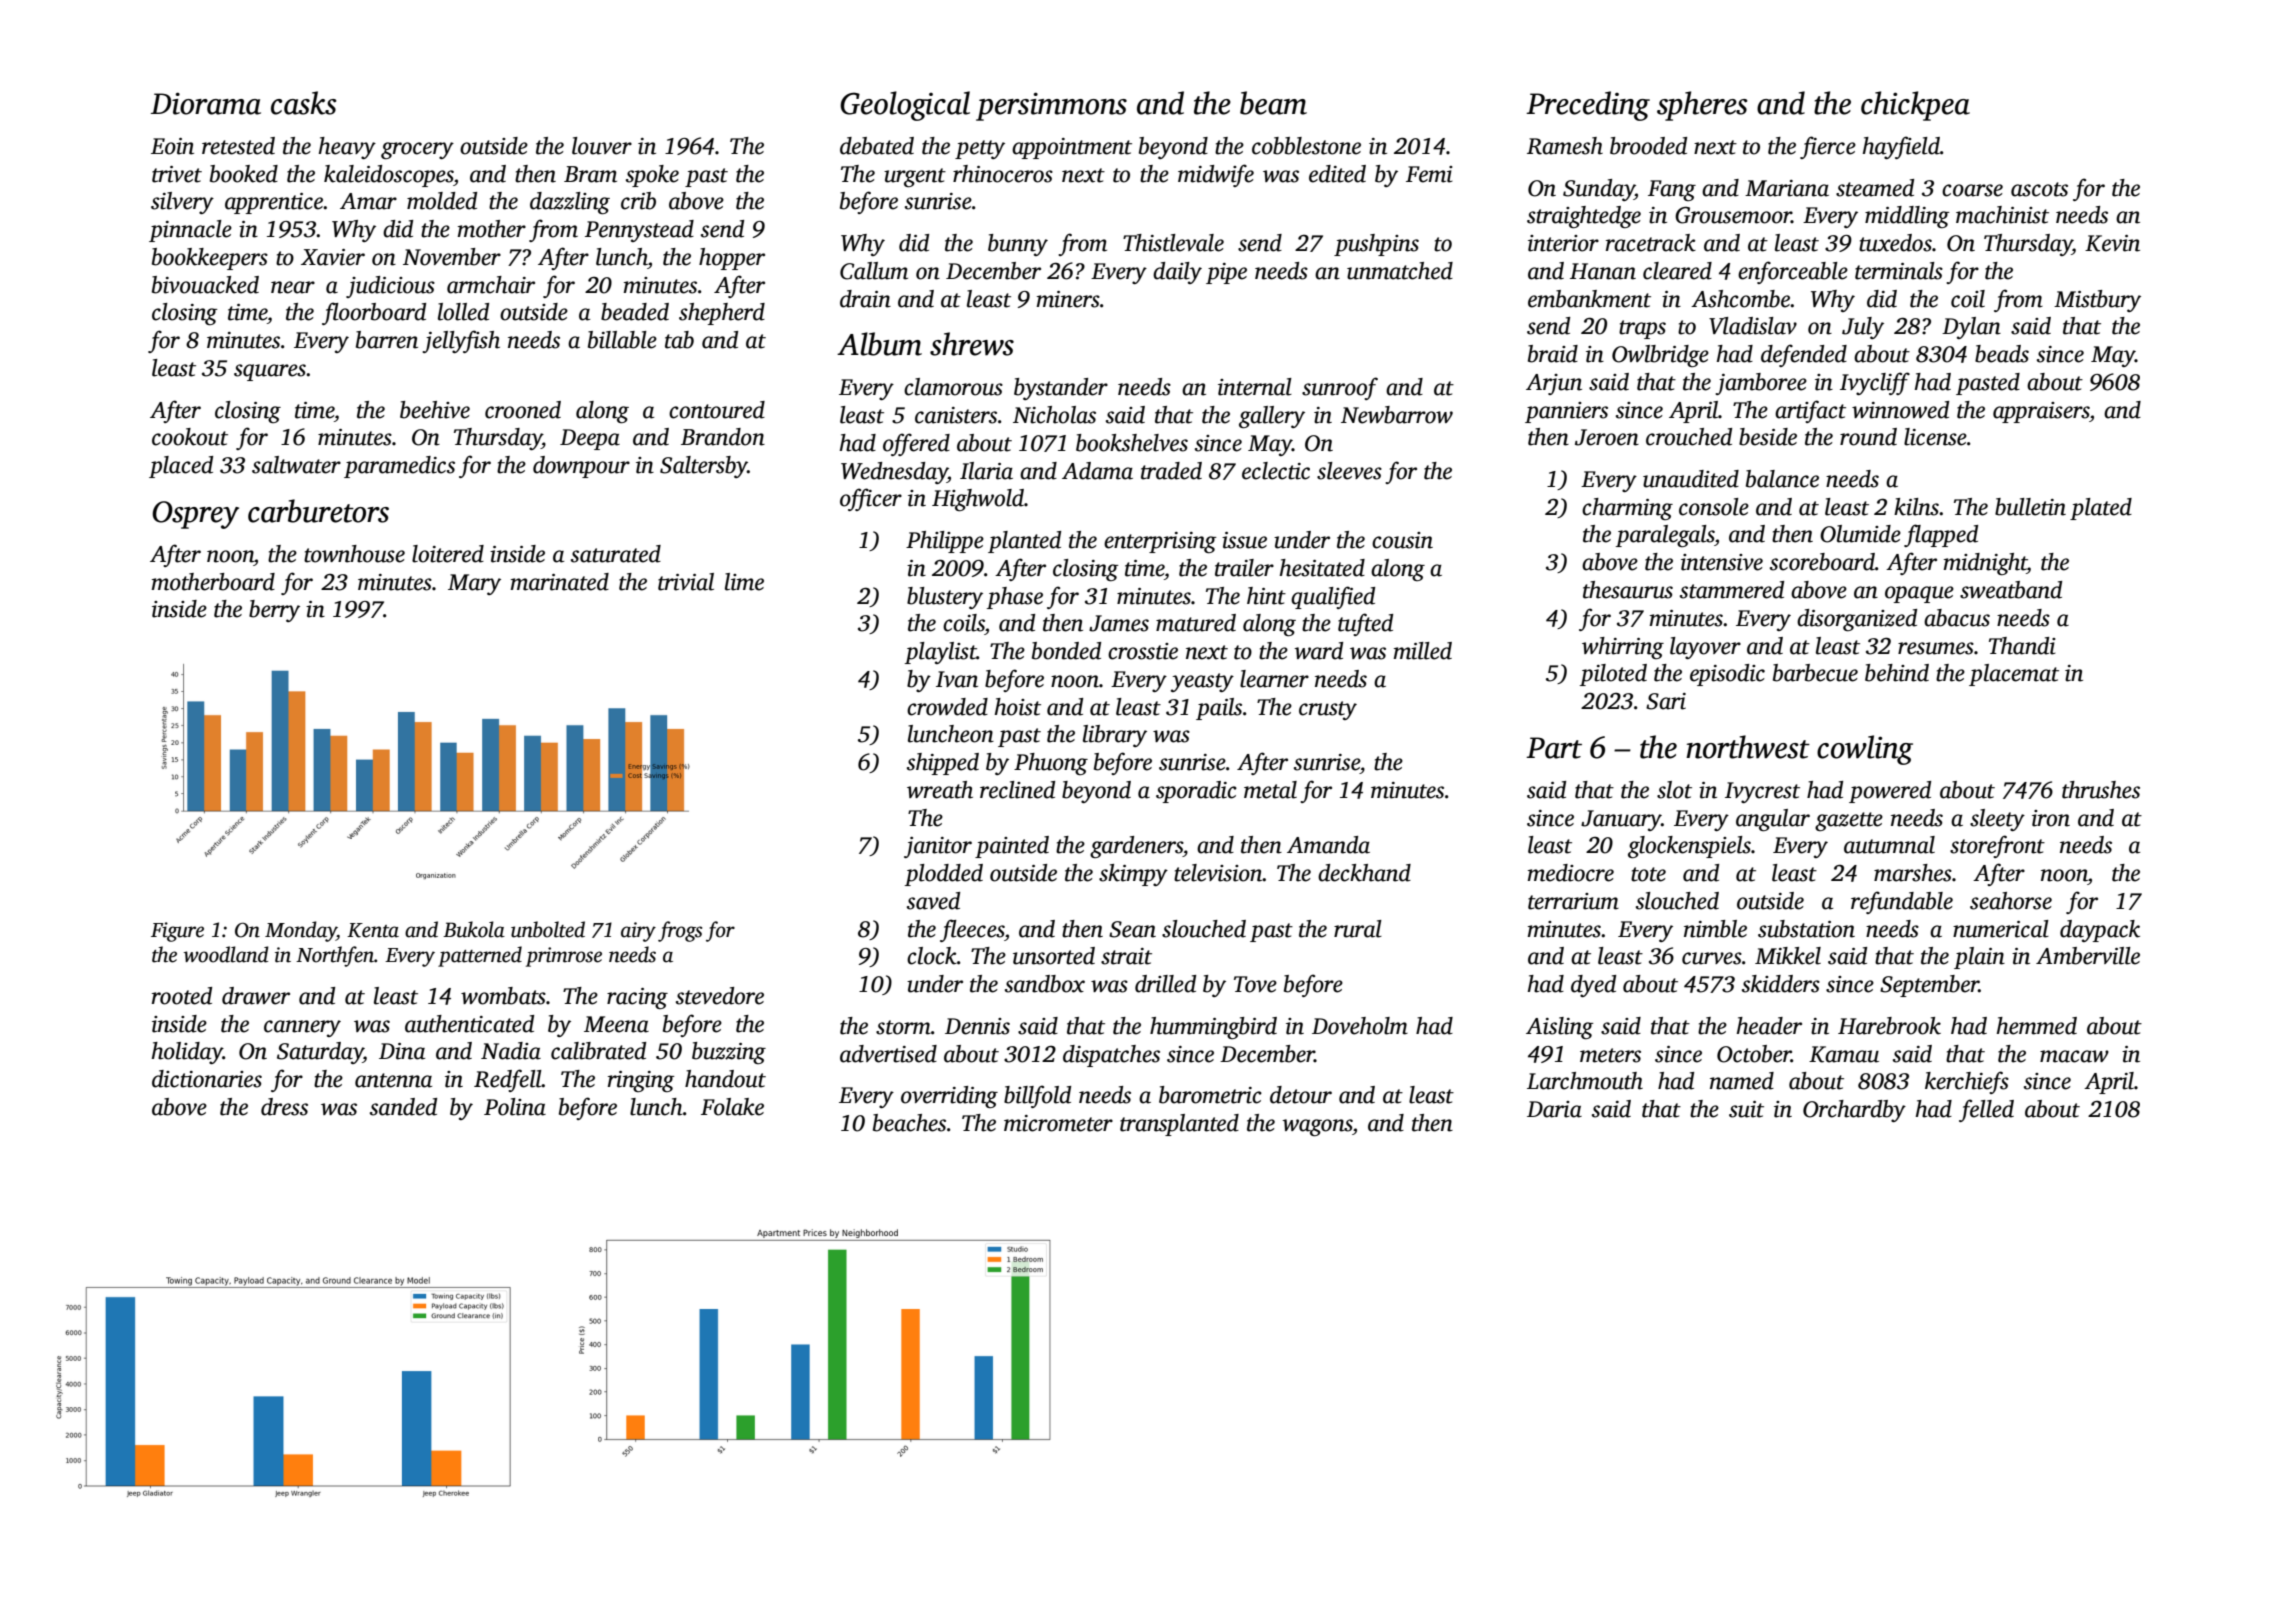 The width and height of the image is (2292, 1620). I want to click on beam, so click(1273, 103).
